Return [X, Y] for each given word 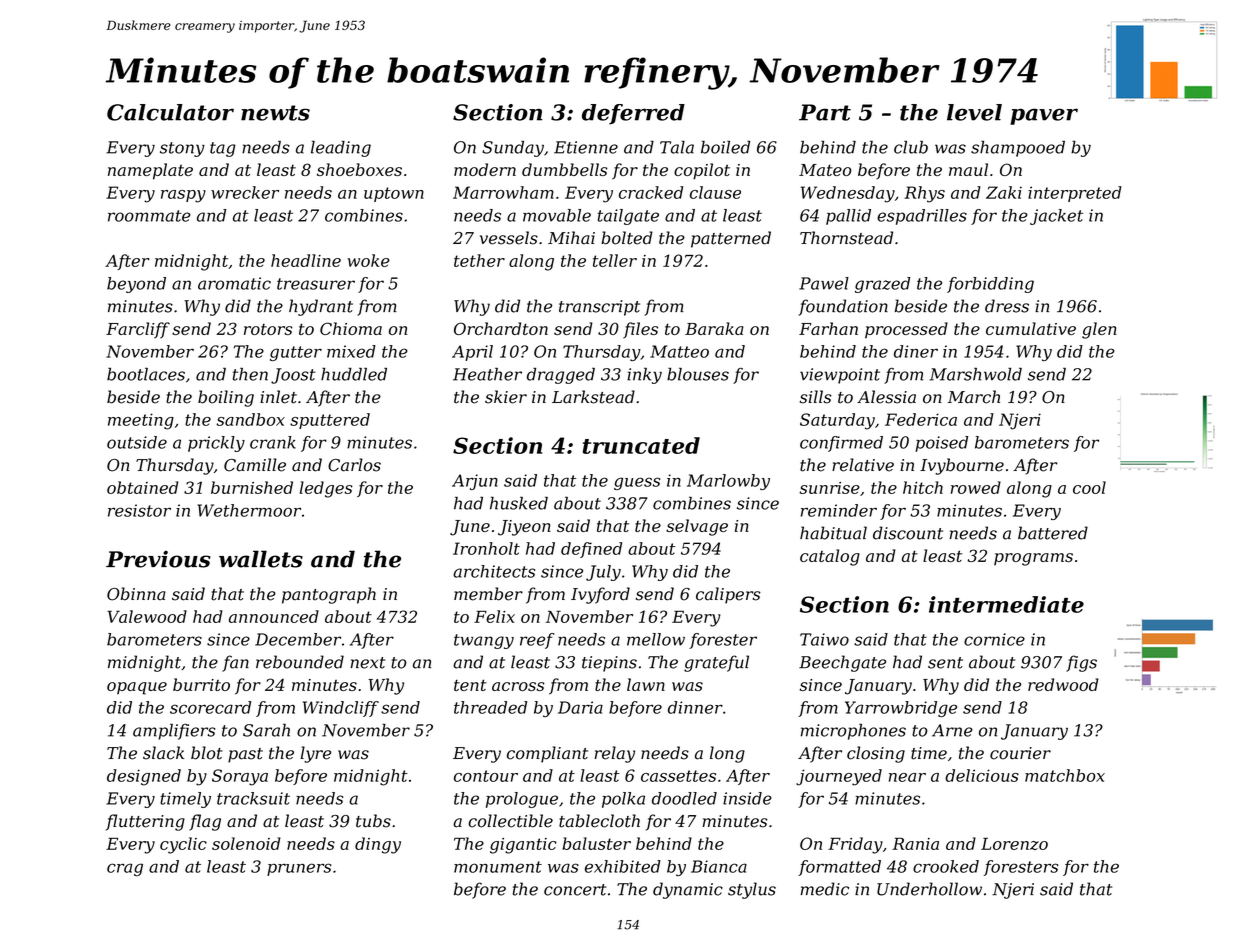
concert [575, 890]
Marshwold [976, 374]
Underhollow [929, 889]
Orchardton [501, 328]
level [974, 112]
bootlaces [146, 374]
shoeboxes [359, 169]
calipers [728, 595]
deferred [633, 114]
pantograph [329, 595]
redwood [1063, 684]
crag [125, 869]
